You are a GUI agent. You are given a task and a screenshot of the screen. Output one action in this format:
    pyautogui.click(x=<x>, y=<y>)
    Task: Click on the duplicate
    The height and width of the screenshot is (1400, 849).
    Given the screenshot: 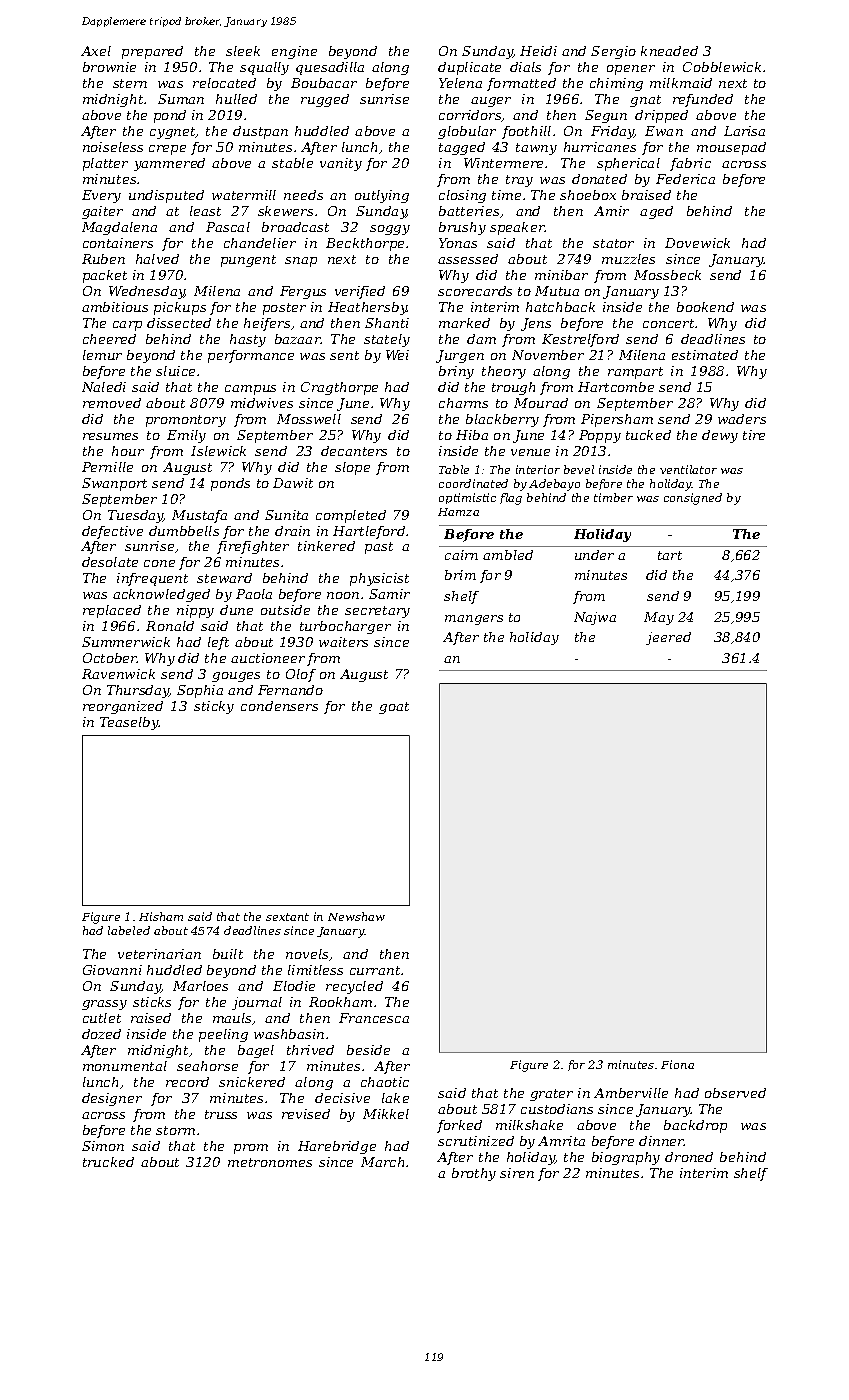 What is the action you would take?
    pyautogui.click(x=469, y=68)
